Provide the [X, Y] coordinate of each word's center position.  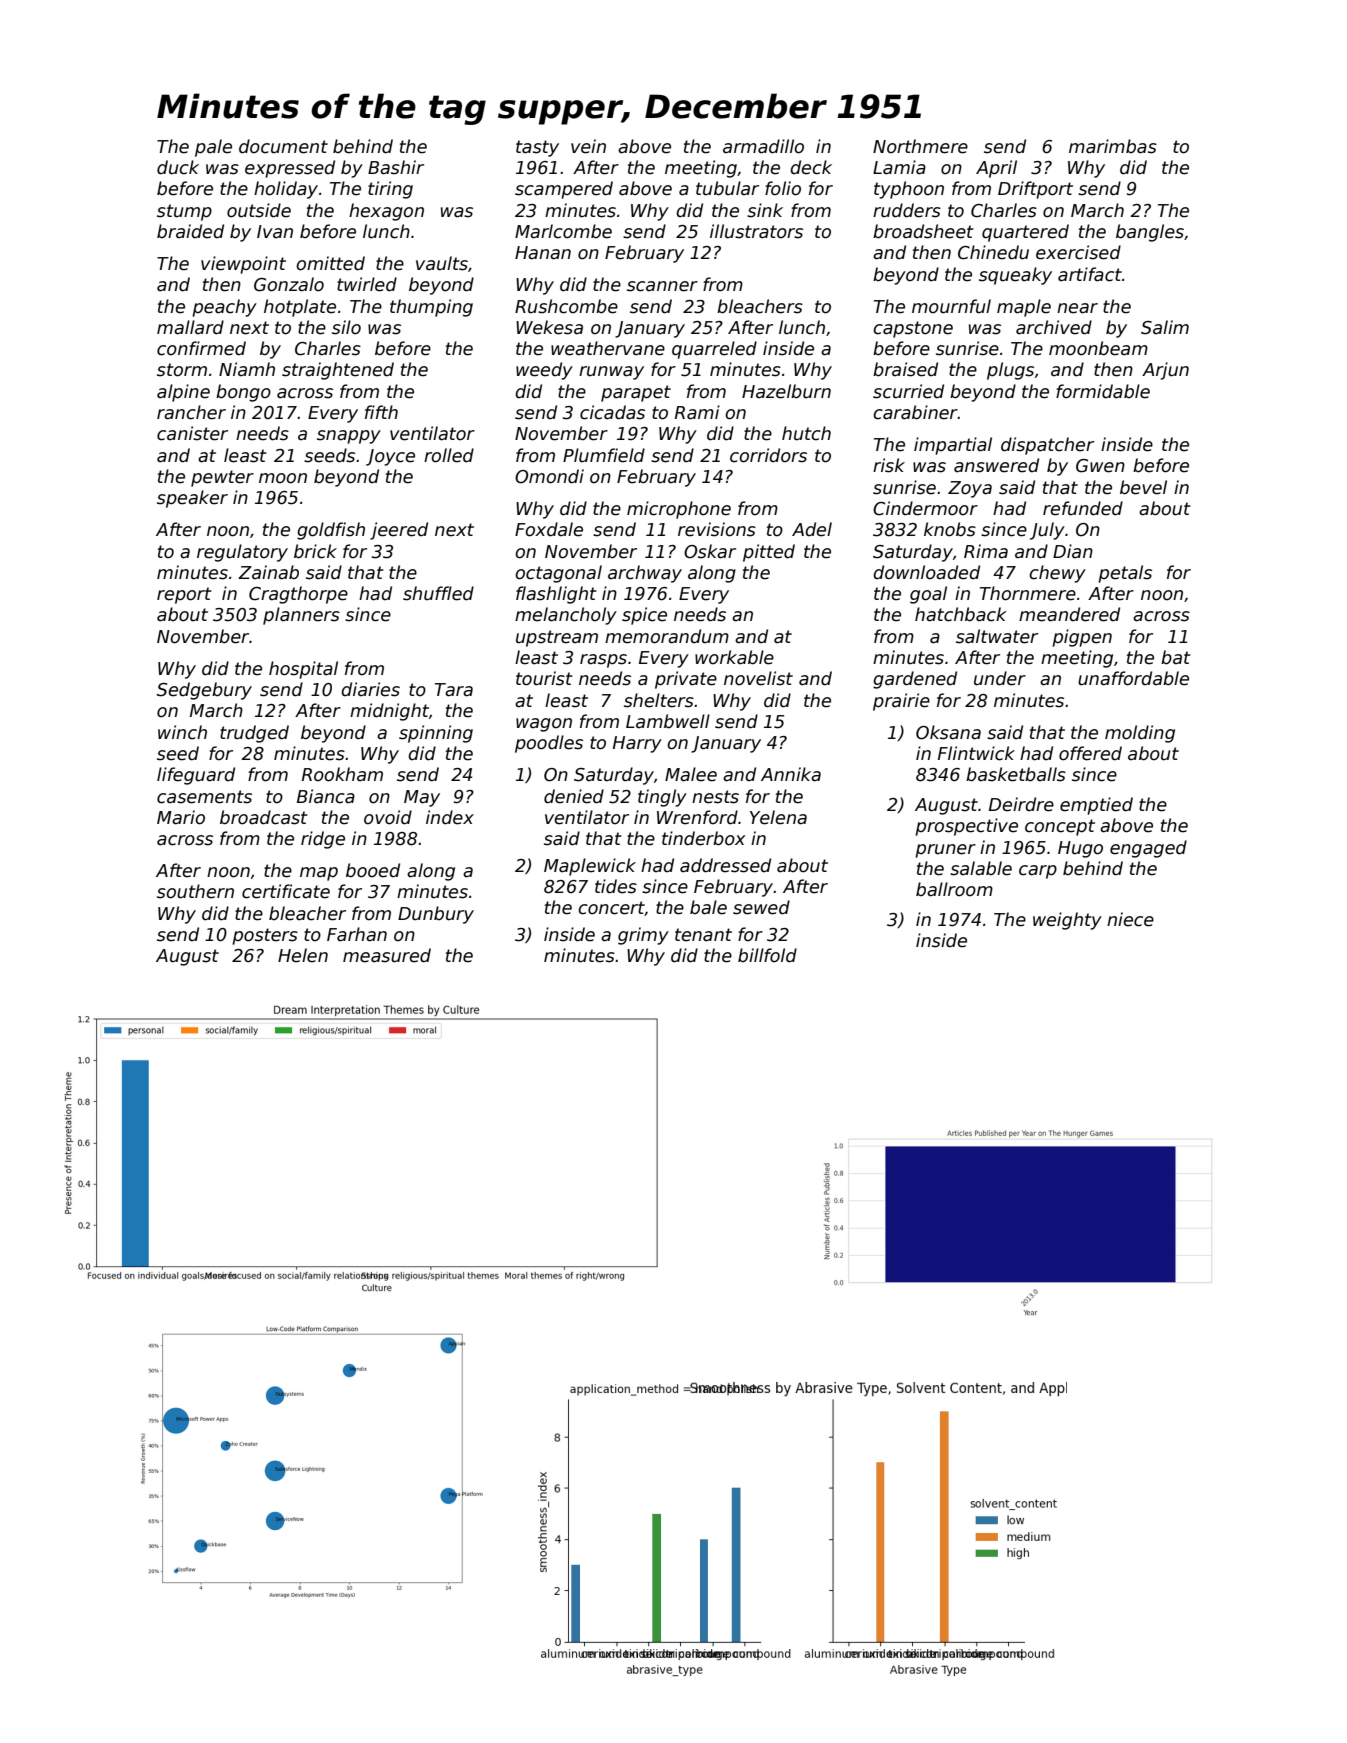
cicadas [612, 412]
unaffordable [1133, 678]
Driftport [1035, 190]
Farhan [357, 934]
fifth [381, 412]
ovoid [388, 817]
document [283, 146]
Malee [691, 774]
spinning [436, 734]
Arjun [1165, 371]
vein [588, 146]
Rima [986, 551]
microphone [679, 510]
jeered [399, 531]
